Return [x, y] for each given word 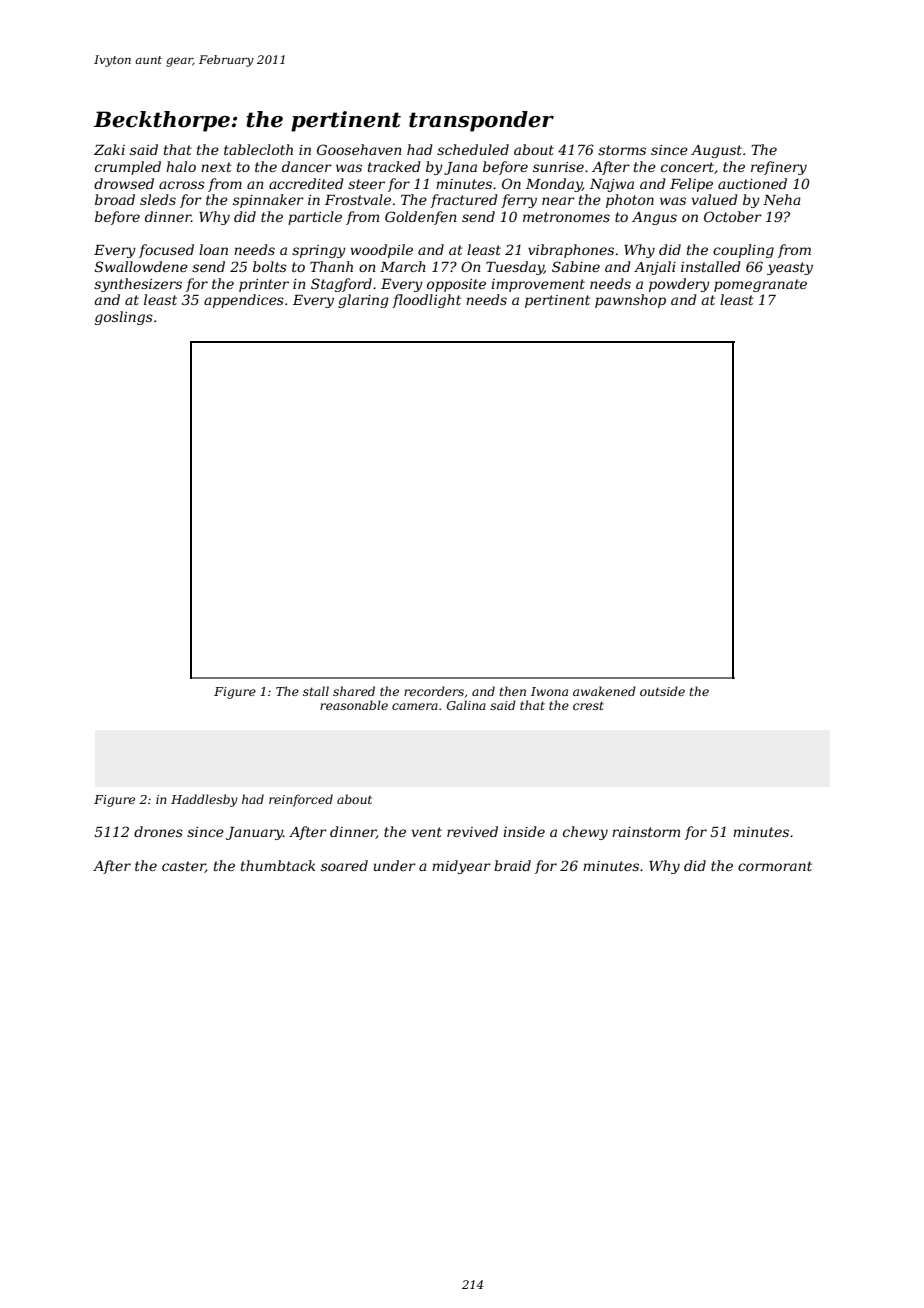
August [716, 151]
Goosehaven [359, 149]
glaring [363, 301]
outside [662, 691]
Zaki [109, 149]
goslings [124, 318]
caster [183, 867]
